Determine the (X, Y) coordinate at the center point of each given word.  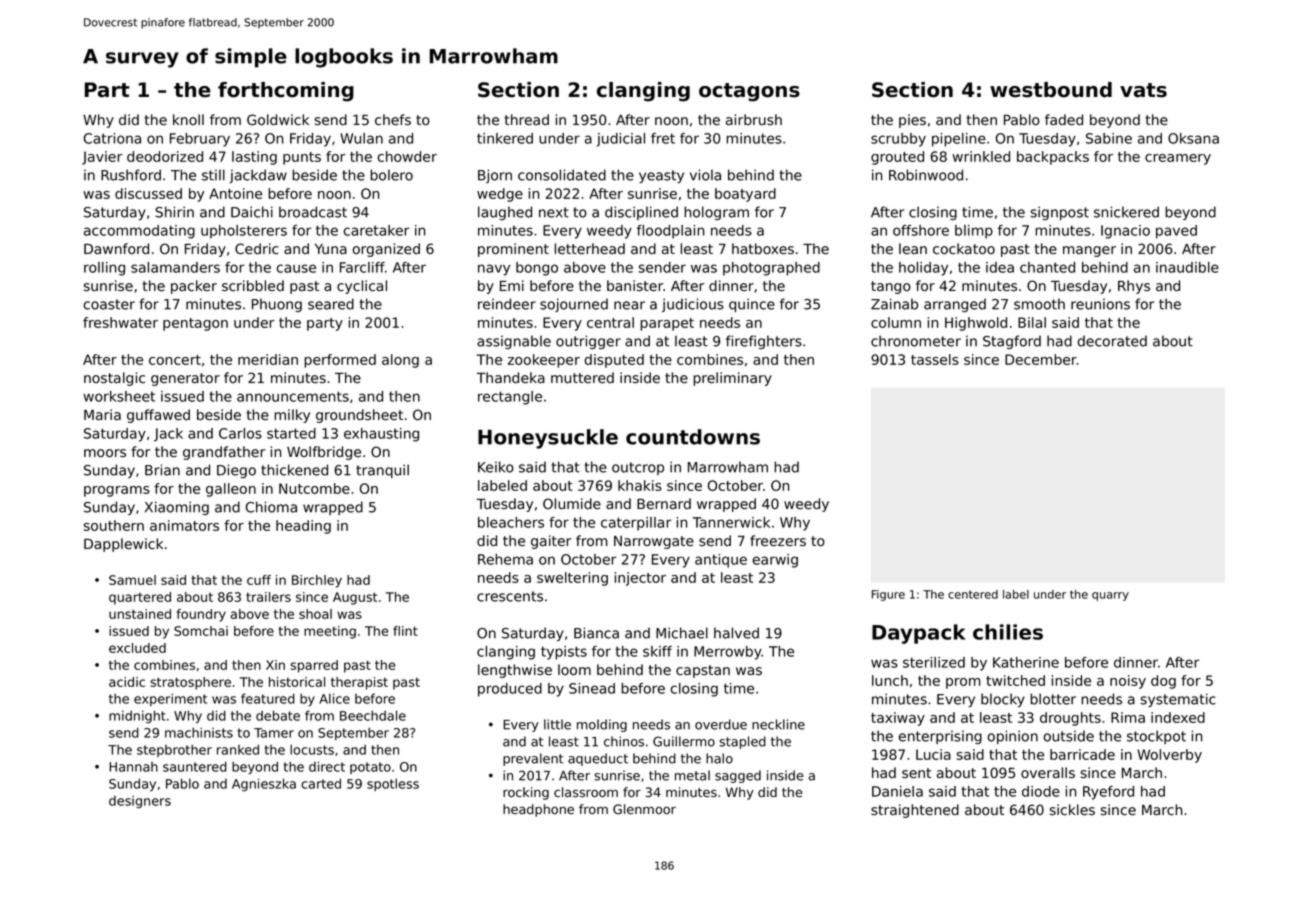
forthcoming (286, 92)
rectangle (510, 398)
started (291, 433)
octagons (749, 92)
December (1041, 359)
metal (692, 775)
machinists (199, 733)
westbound (1051, 90)
